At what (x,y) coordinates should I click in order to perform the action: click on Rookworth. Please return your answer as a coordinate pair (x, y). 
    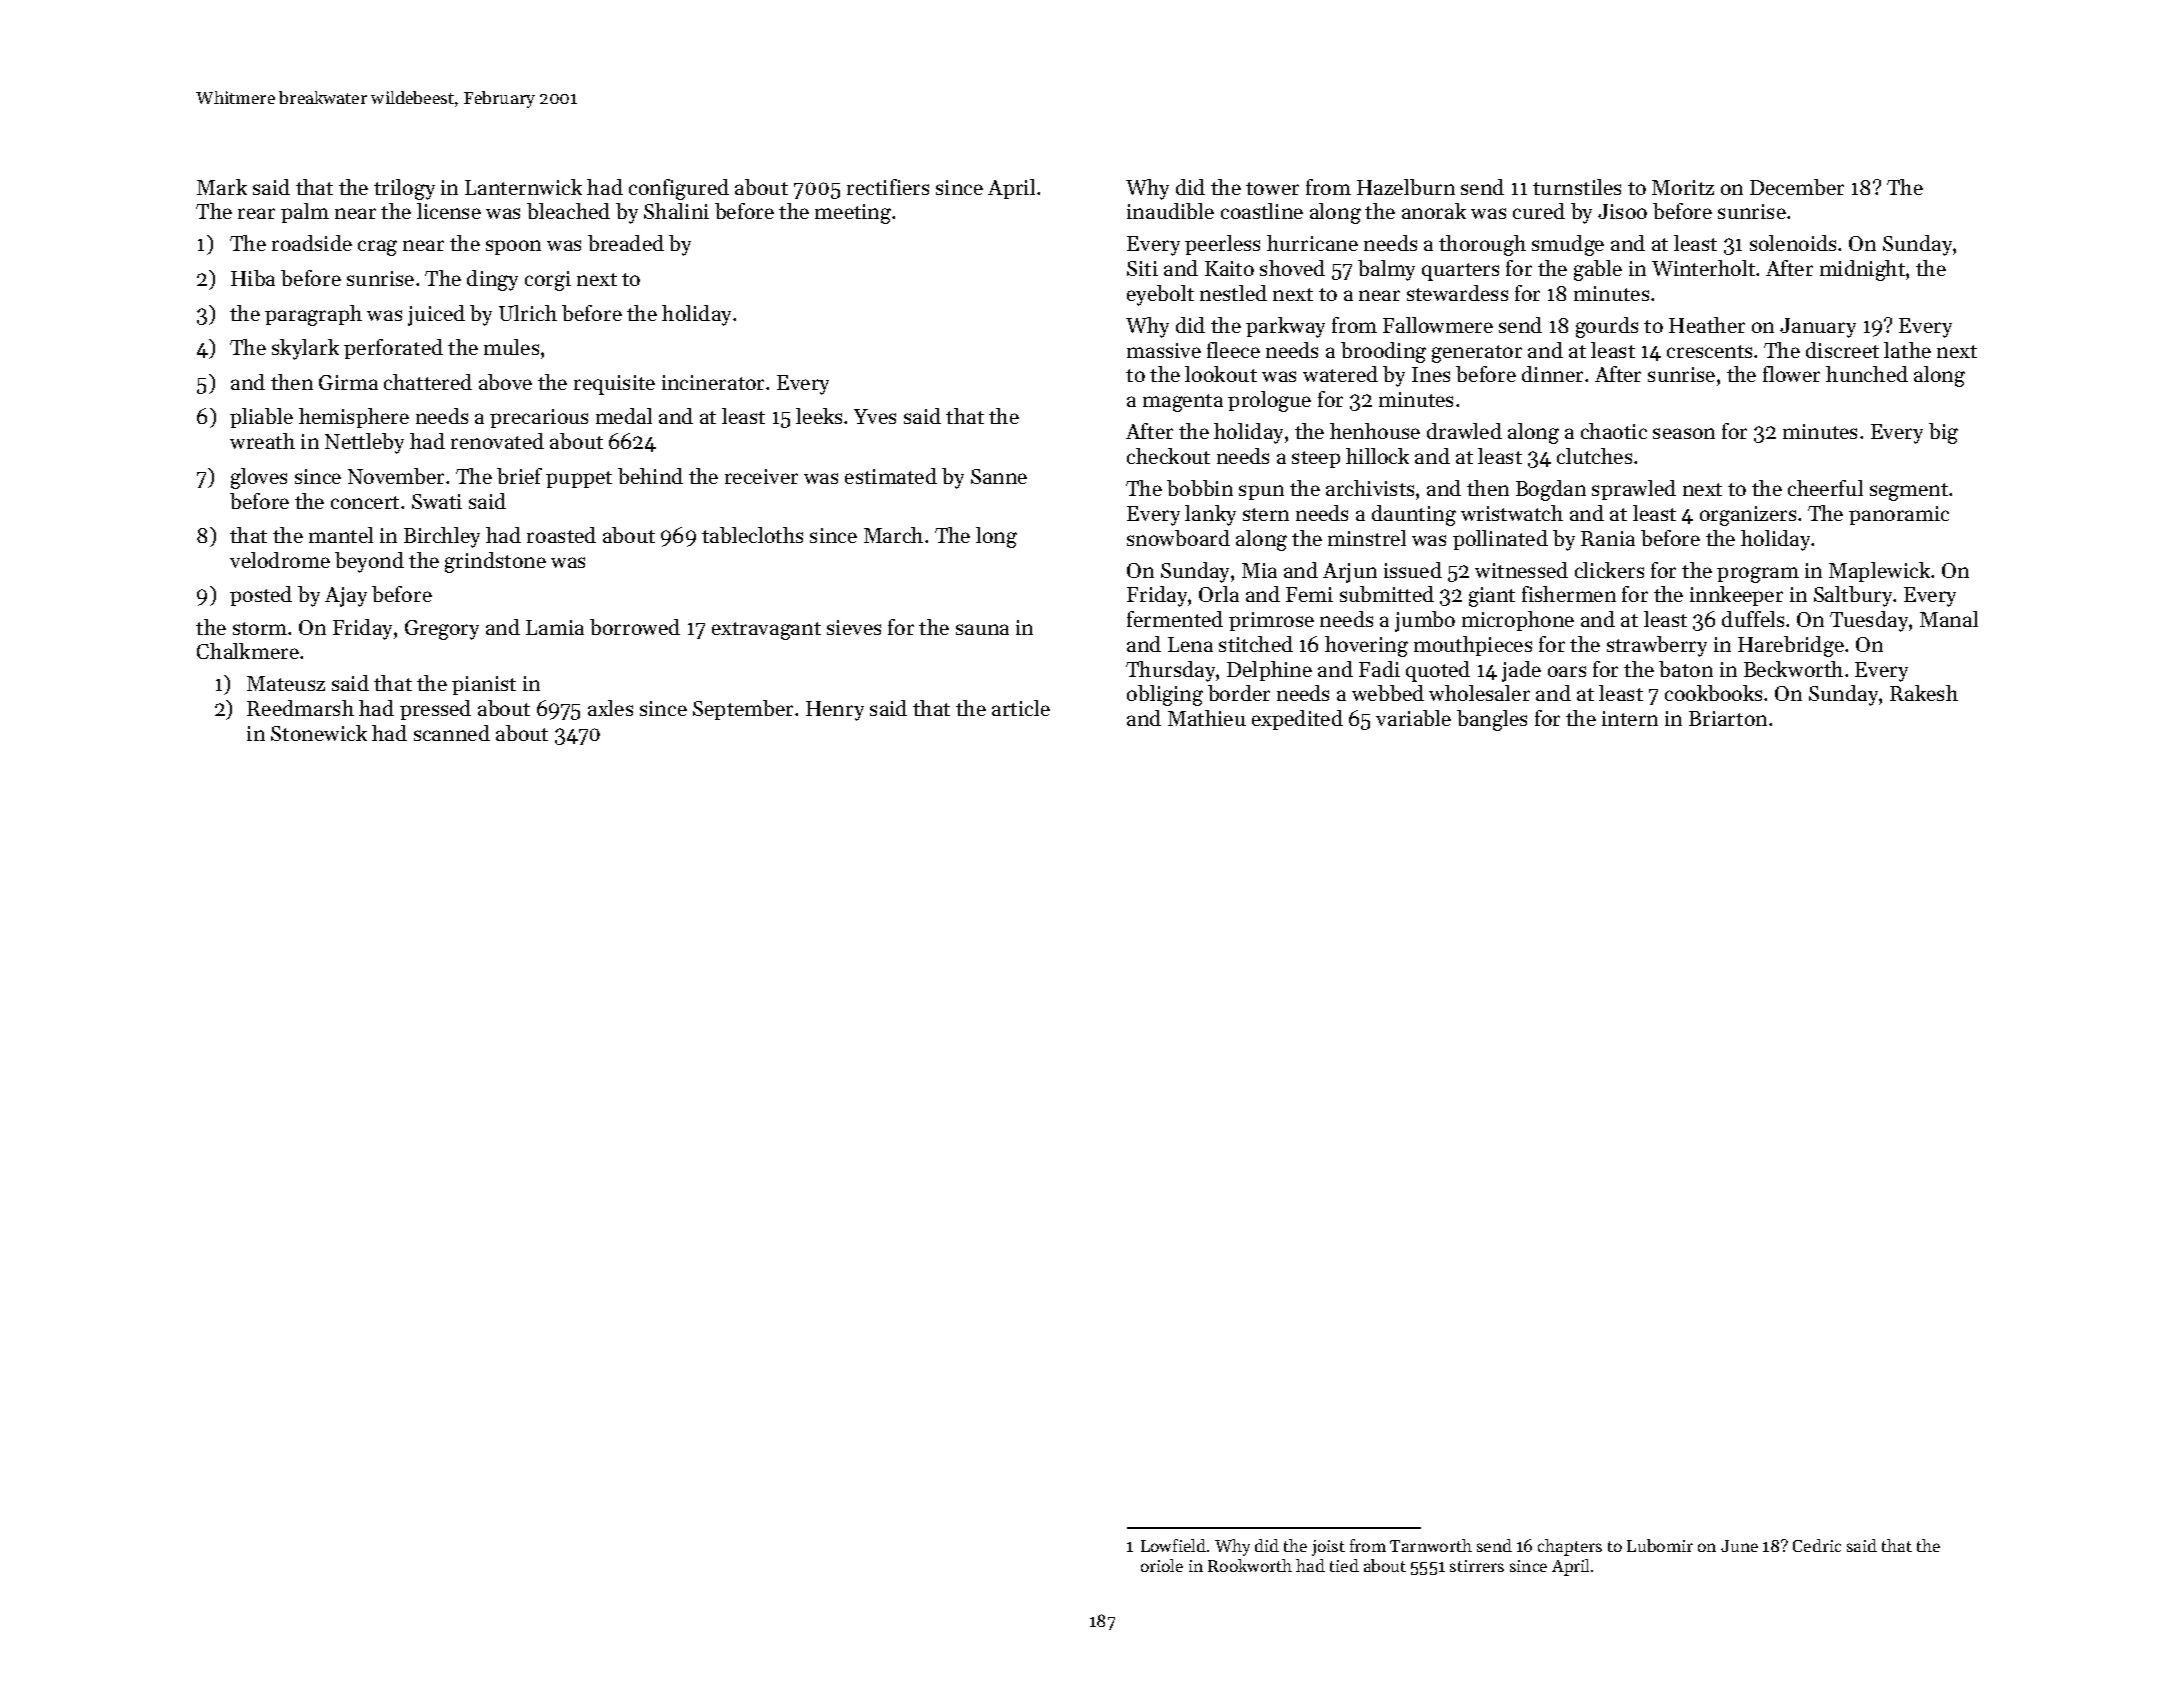
    Looking at the image, I should click on (1250, 1565).
